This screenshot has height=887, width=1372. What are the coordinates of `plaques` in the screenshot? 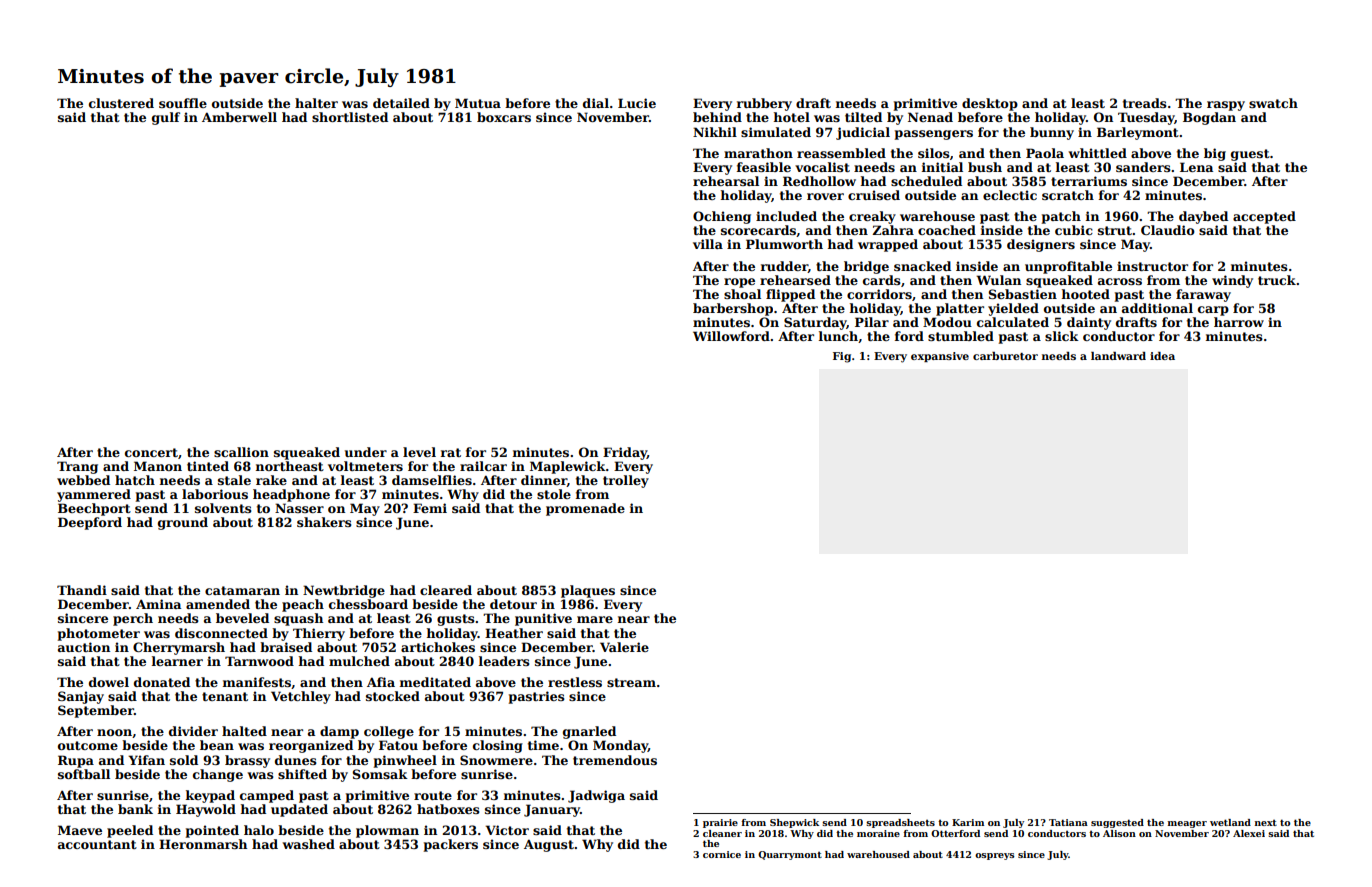 It's located at (588, 591).
